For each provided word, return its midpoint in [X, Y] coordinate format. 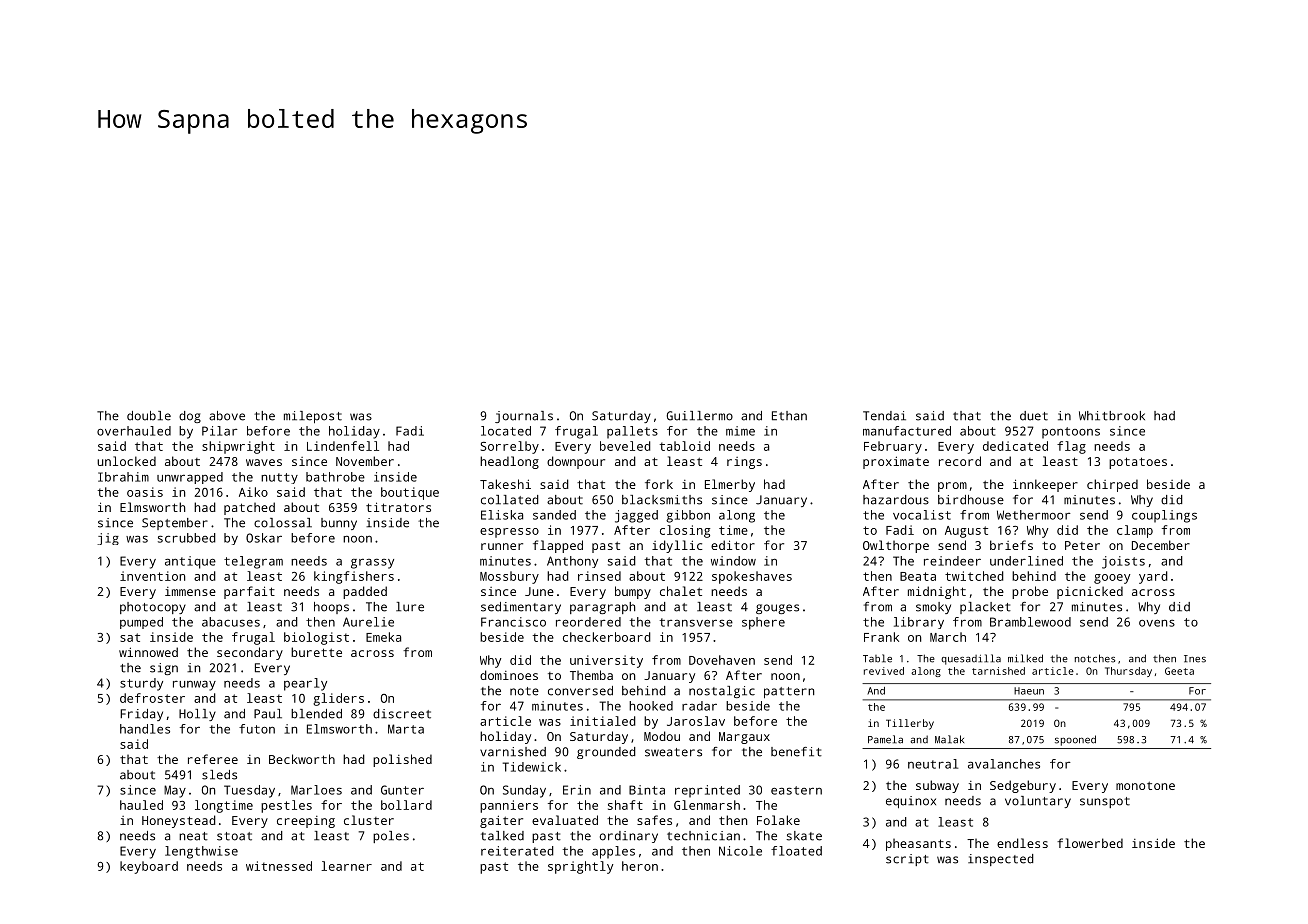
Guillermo [699, 416]
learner [346, 866]
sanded [554, 515]
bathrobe [335, 477]
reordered [588, 622]
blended [316, 714]
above [227, 416]
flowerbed [1090, 843]
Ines [1195, 659]
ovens [1157, 623]
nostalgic [722, 692]
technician [703, 836]
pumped [141, 623]
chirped [1112, 485]
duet [1034, 416]
